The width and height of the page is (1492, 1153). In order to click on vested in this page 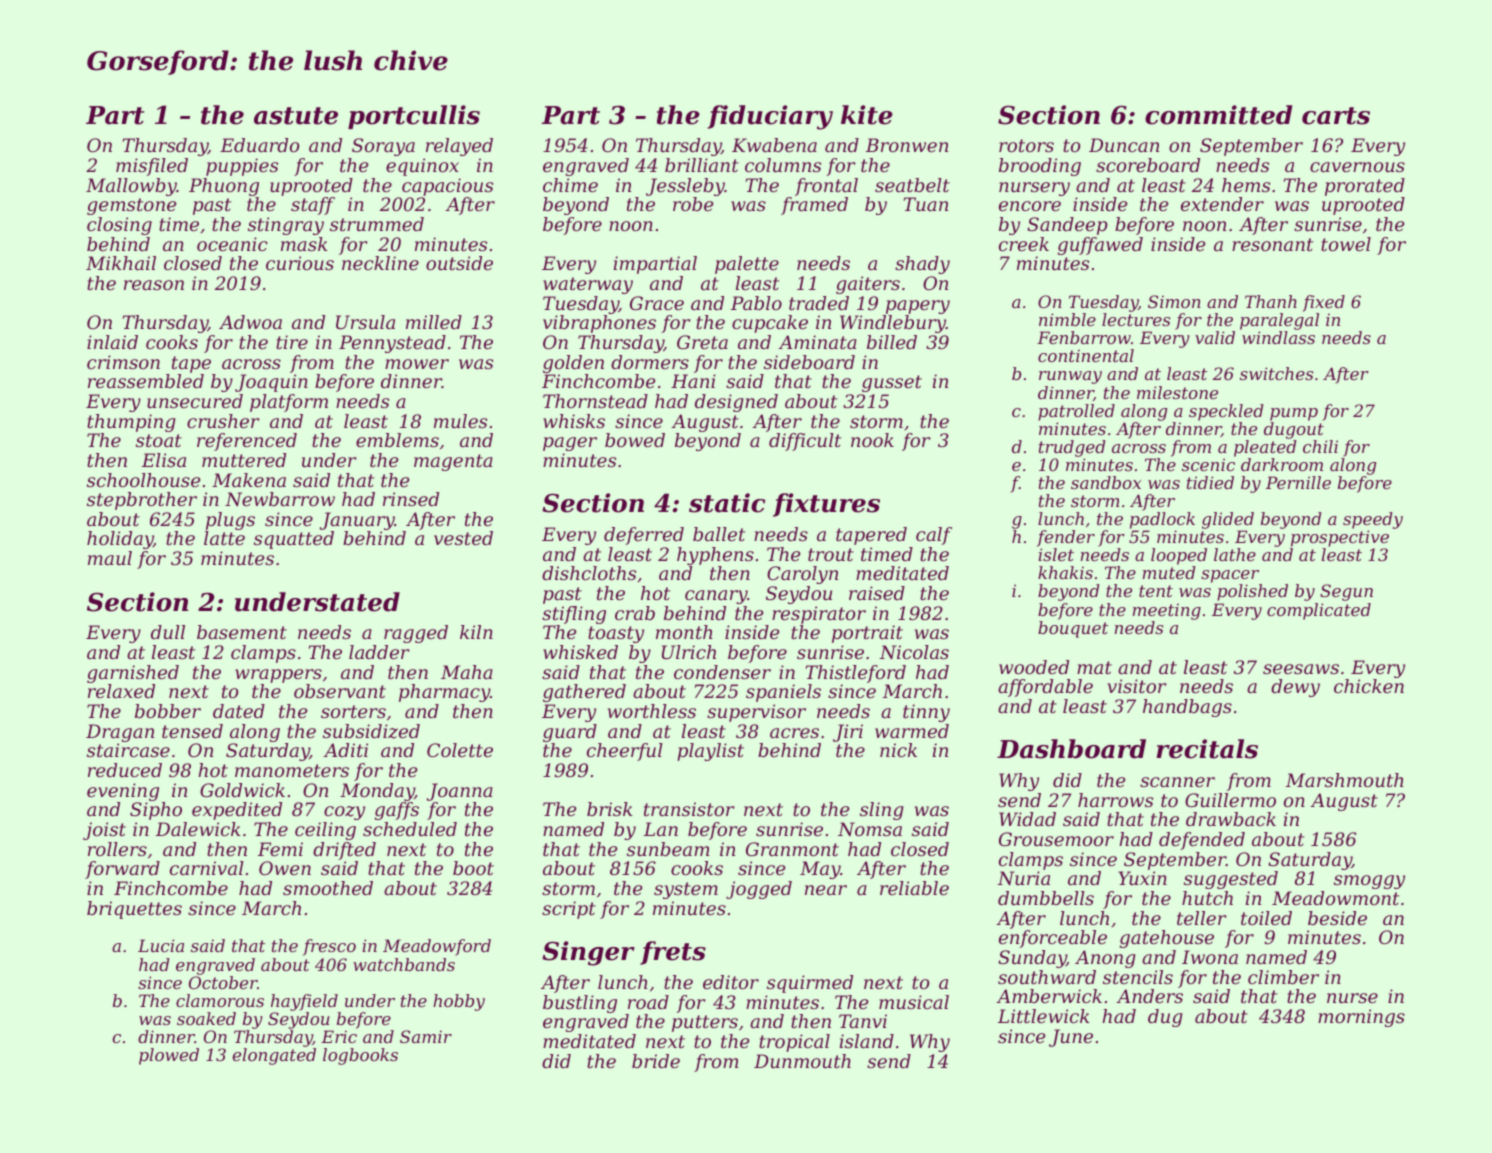, I will do `click(463, 538)`.
